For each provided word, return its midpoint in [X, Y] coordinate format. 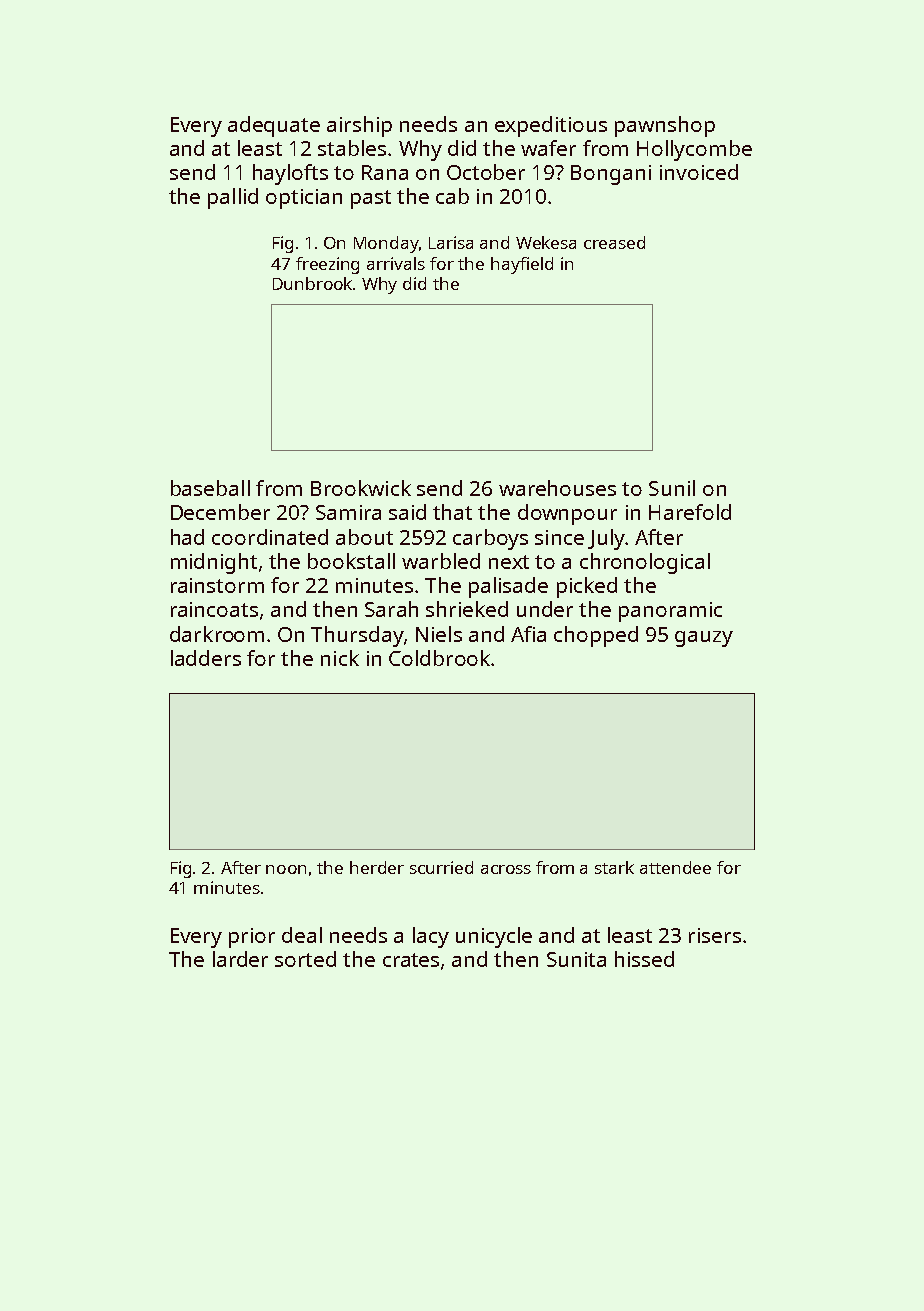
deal [302, 935]
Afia [528, 634]
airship [359, 126]
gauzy [704, 639]
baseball [210, 488]
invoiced [699, 172]
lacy [431, 937]
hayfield [522, 265]
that [452, 512]
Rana [385, 172]
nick [340, 658]
